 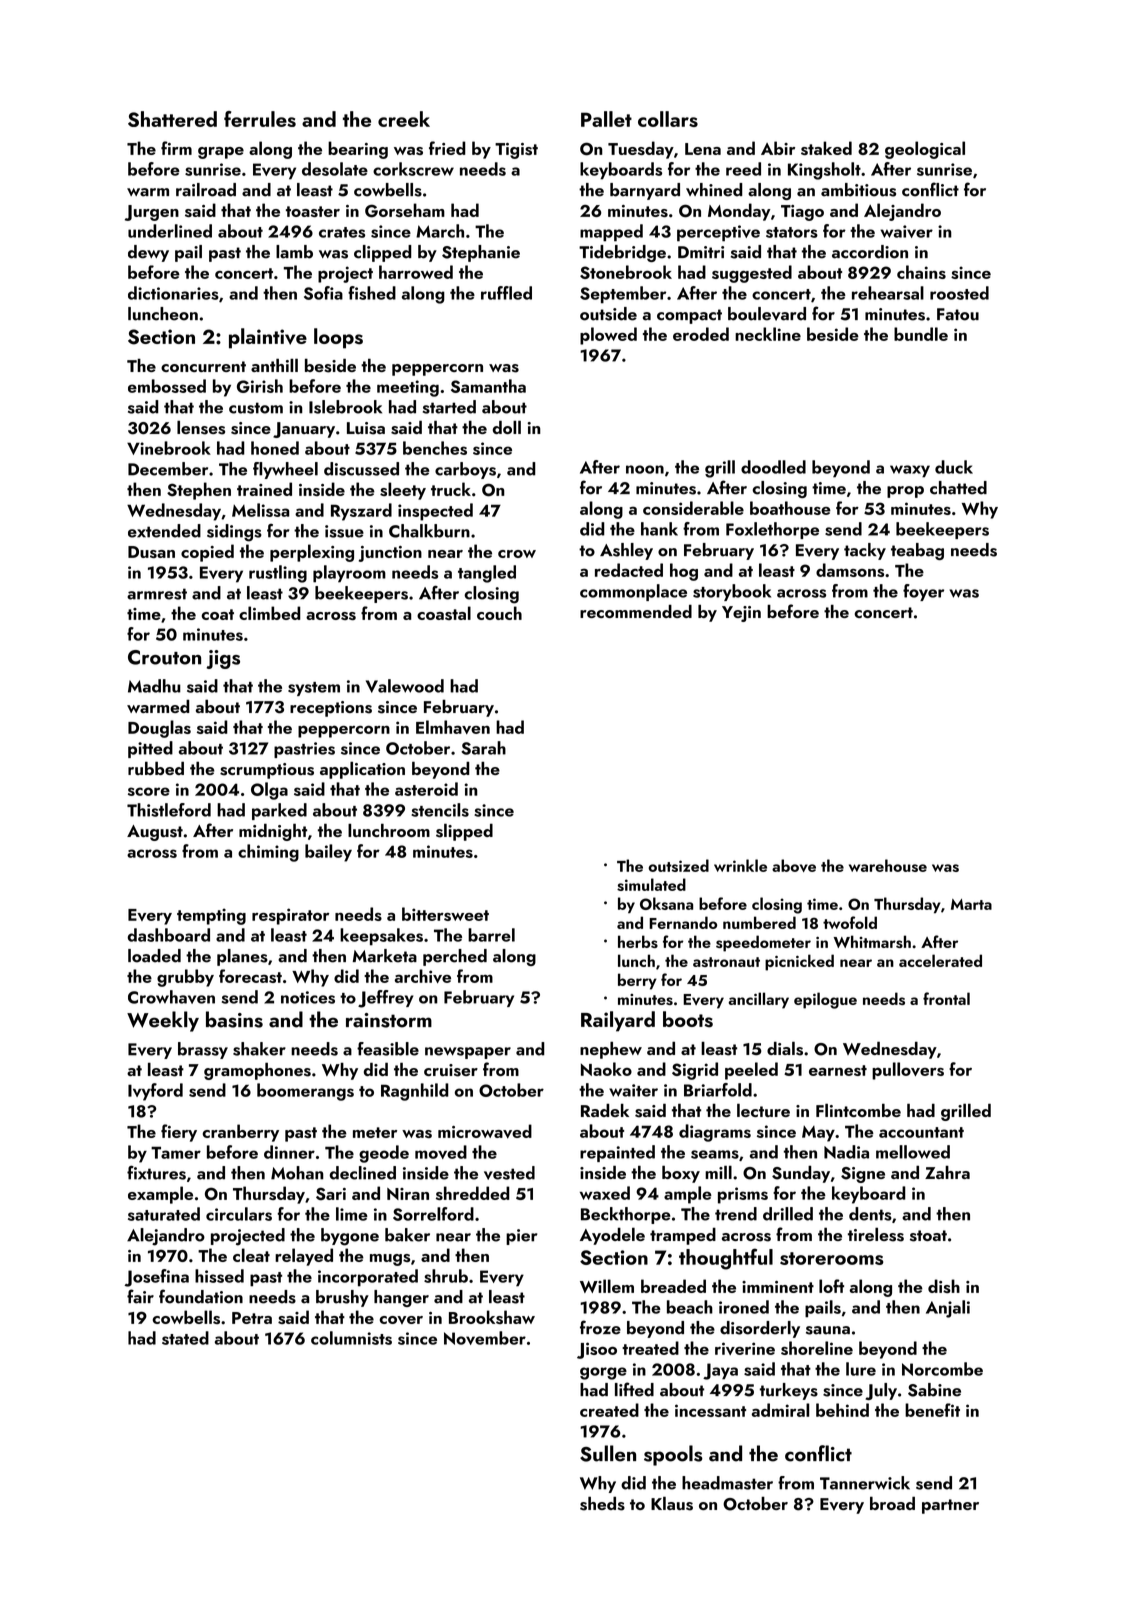 What do you see at coordinates (959, 293) in the screenshot?
I see `roosted` at bounding box center [959, 293].
